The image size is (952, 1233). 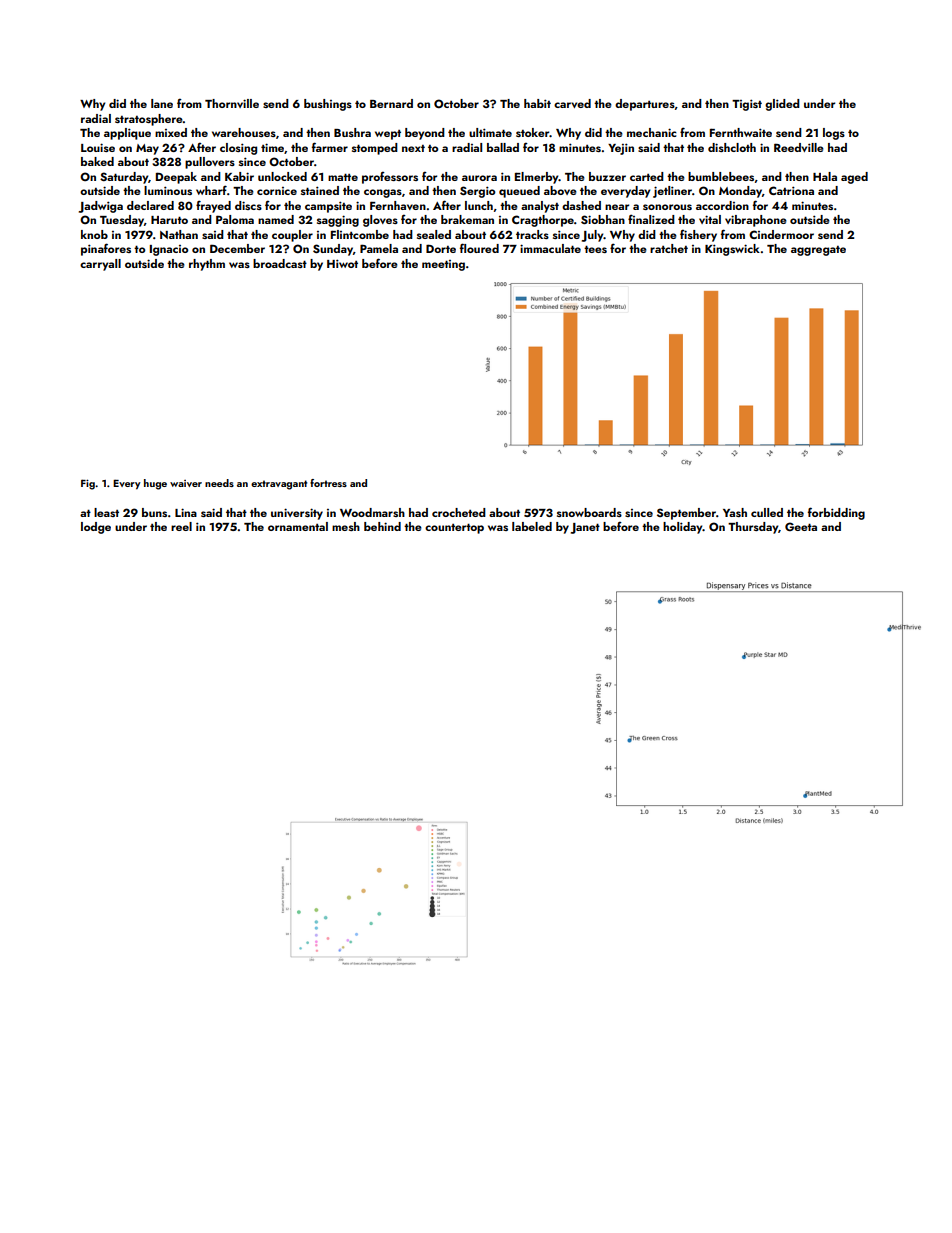 What do you see at coordinates (621, 149) in the document?
I see `Yejin` at bounding box center [621, 149].
